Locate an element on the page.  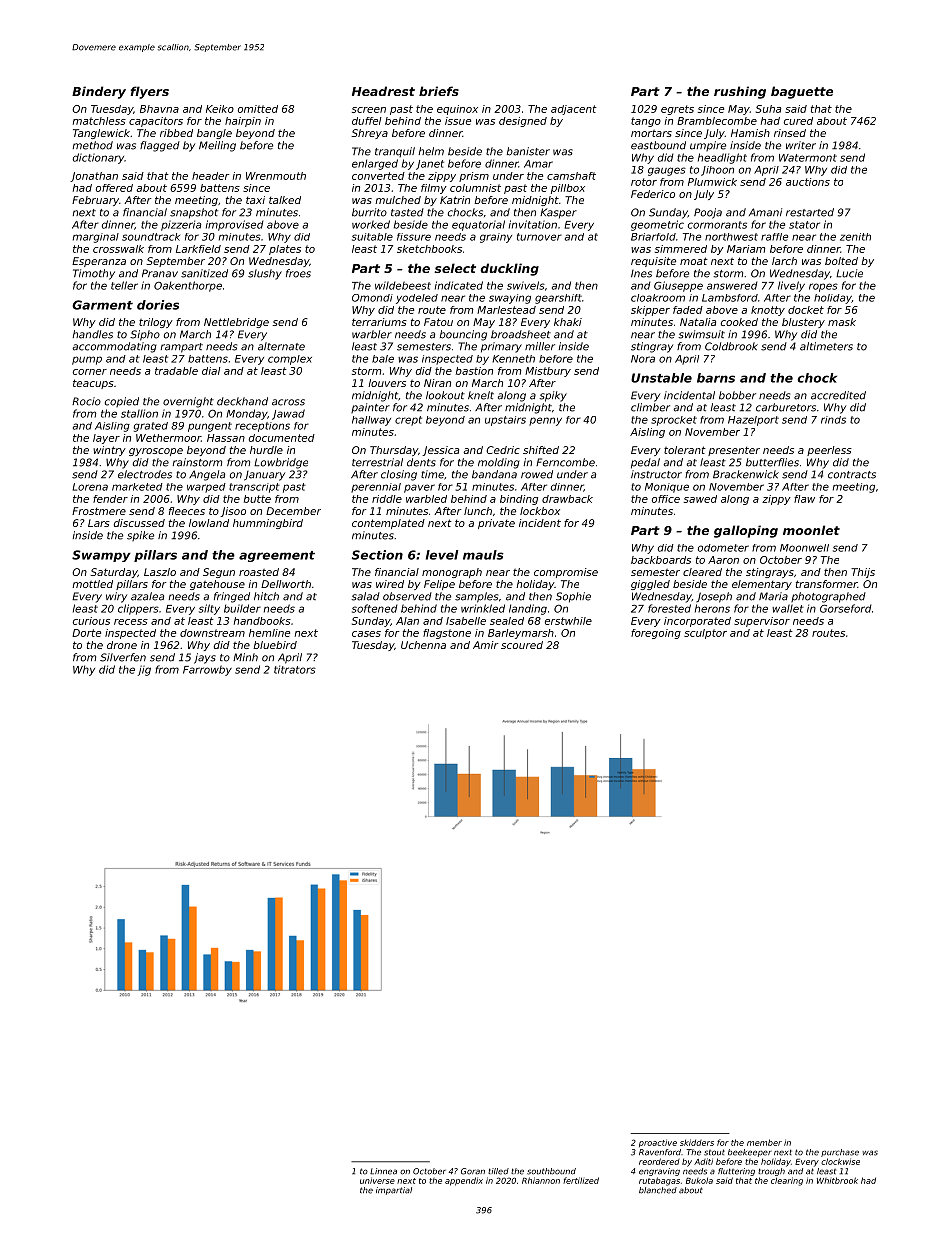
forested is located at coordinates (669, 608).
